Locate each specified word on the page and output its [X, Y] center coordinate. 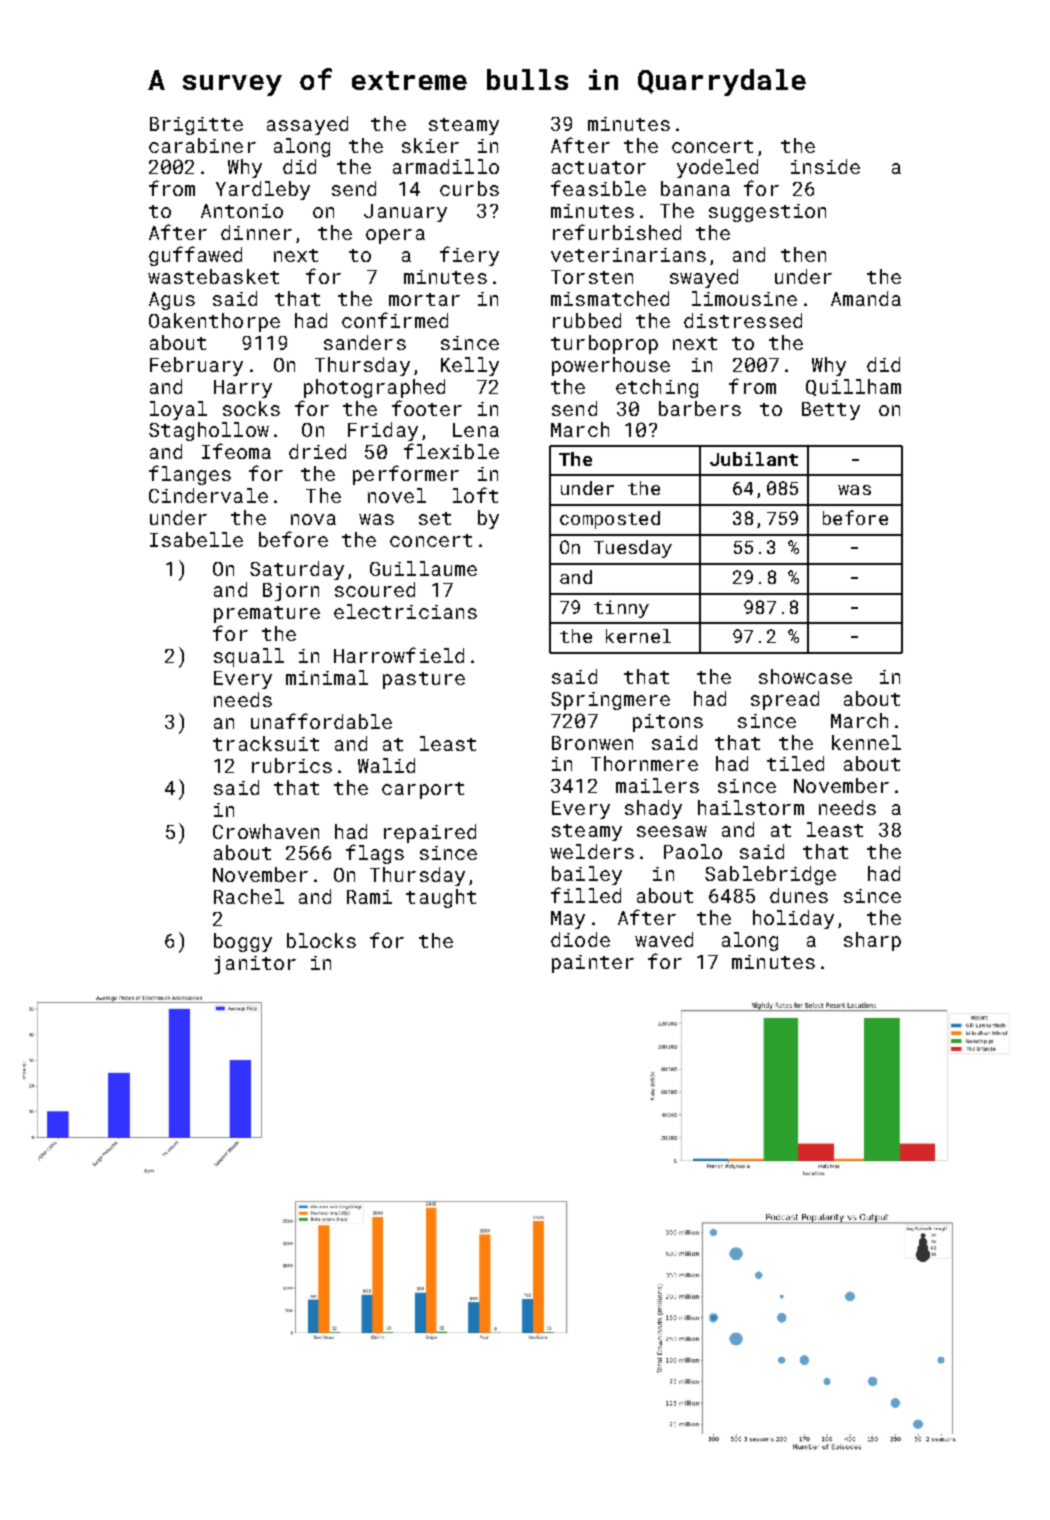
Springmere [610, 701]
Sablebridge [770, 875]
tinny [621, 609]
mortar [424, 299]
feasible [598, 188]
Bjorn [291, 592]
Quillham [853, 387]
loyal [178, 410]
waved [664, 939]
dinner [256, 232]
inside [825, 166]
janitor [255, 965]
